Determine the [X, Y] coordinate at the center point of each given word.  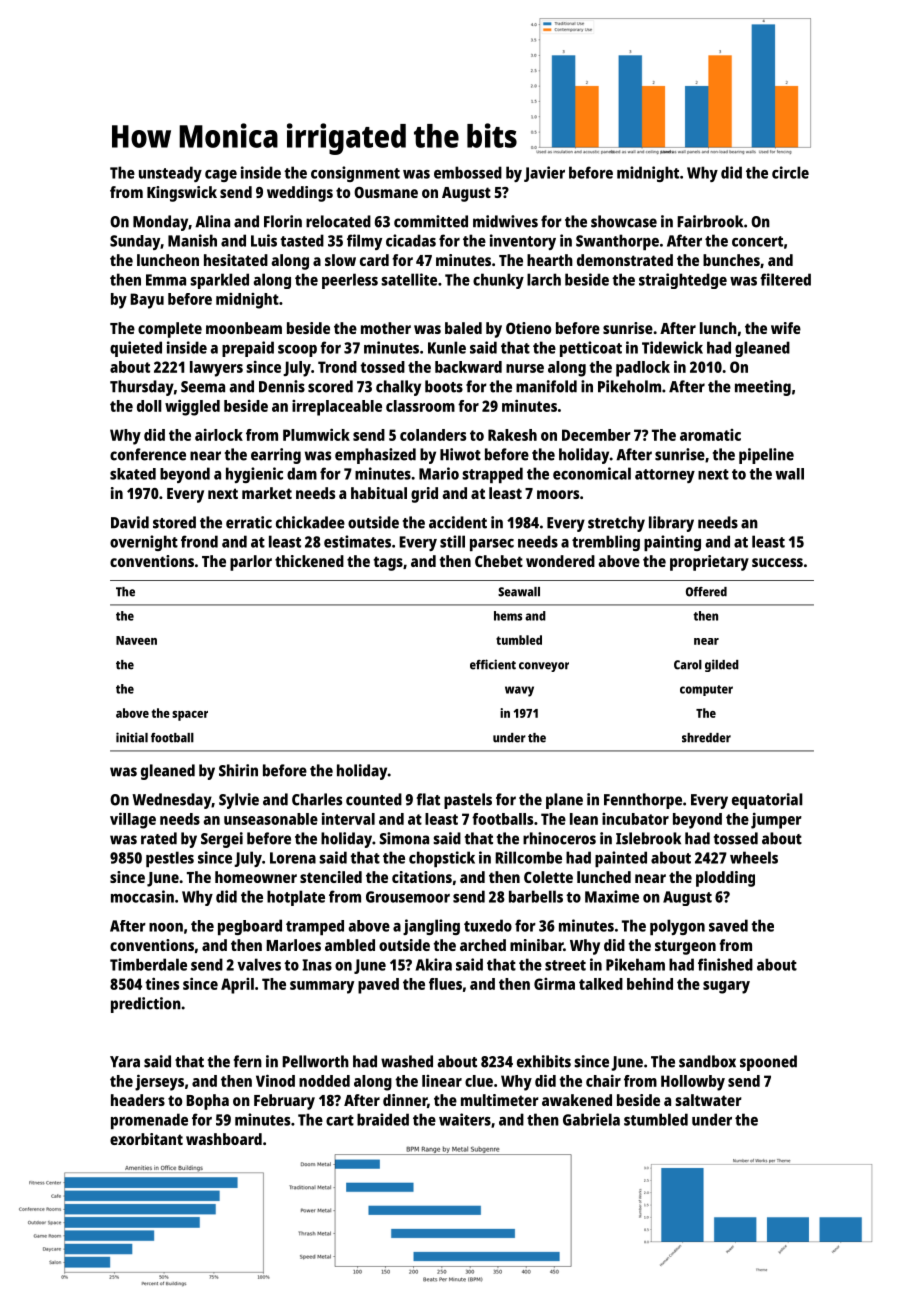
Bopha [207, 1102]
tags [388, 563]
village [133, 820]
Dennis [282, 386]
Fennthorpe [643, 801]
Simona [404, 838]
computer [706, 690]
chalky [398, 388]
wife [786, 328]
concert [757, 241]
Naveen [136, 640]
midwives [505, 221]
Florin [283, 221]
